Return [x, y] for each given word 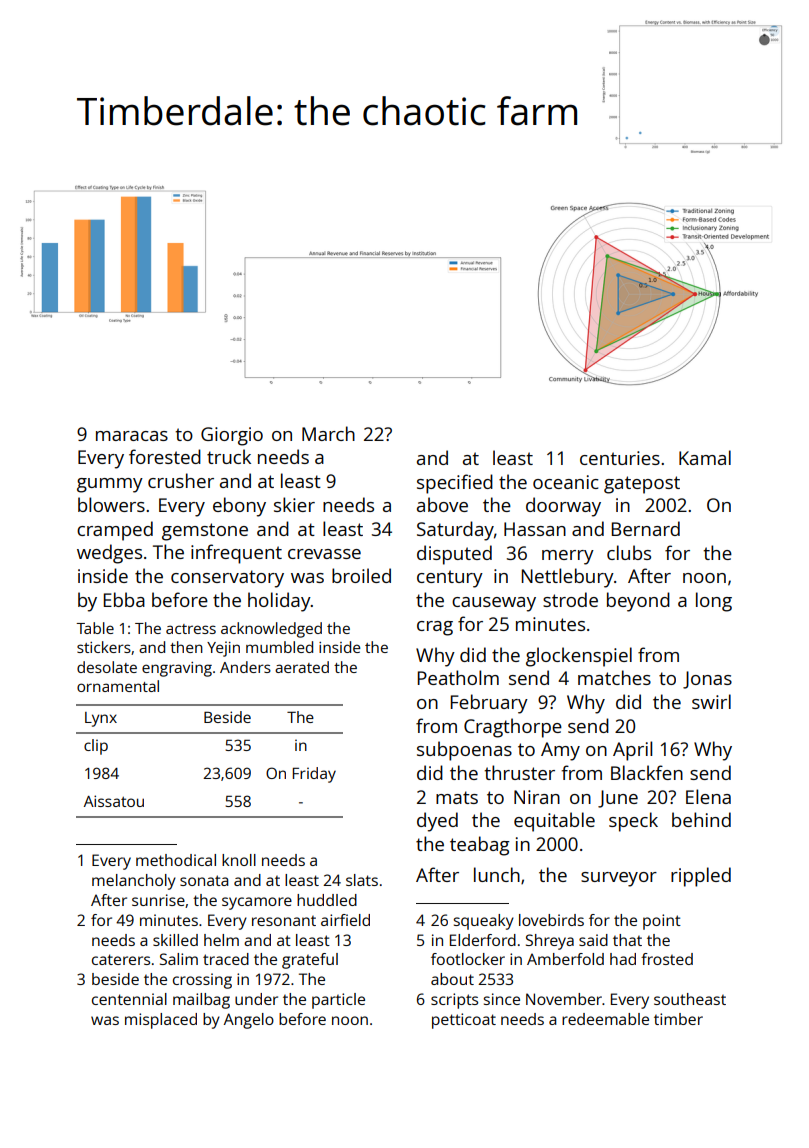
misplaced [161, 1021]
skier [294, 504]
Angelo [249, 1021]
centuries [620, 458]
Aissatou [114, 801]
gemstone [205, 532]
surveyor [619, 879]
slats [362, 880]
